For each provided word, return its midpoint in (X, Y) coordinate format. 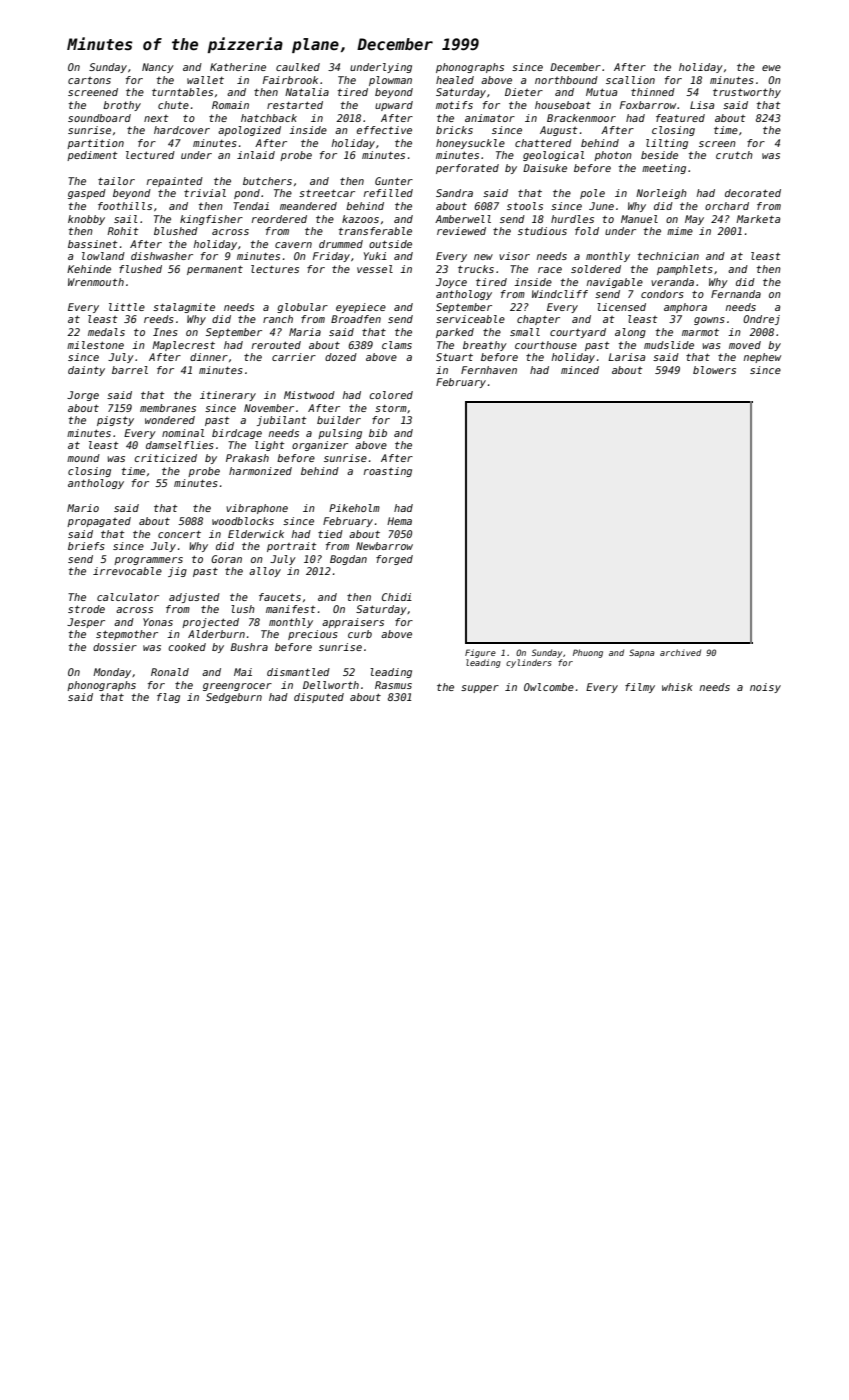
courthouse (546, 345)
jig (177, 572)
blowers (714, 370)
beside (659, 155)
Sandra (454, 193)
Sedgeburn (234, 698)
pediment (92, 156)
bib (378, 433)
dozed (341, 357)
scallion (630, 80)
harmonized (260, 471)
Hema (399, 521)
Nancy (158, 68)
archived (680, 652)
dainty (86, 371)
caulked (298, 67)
